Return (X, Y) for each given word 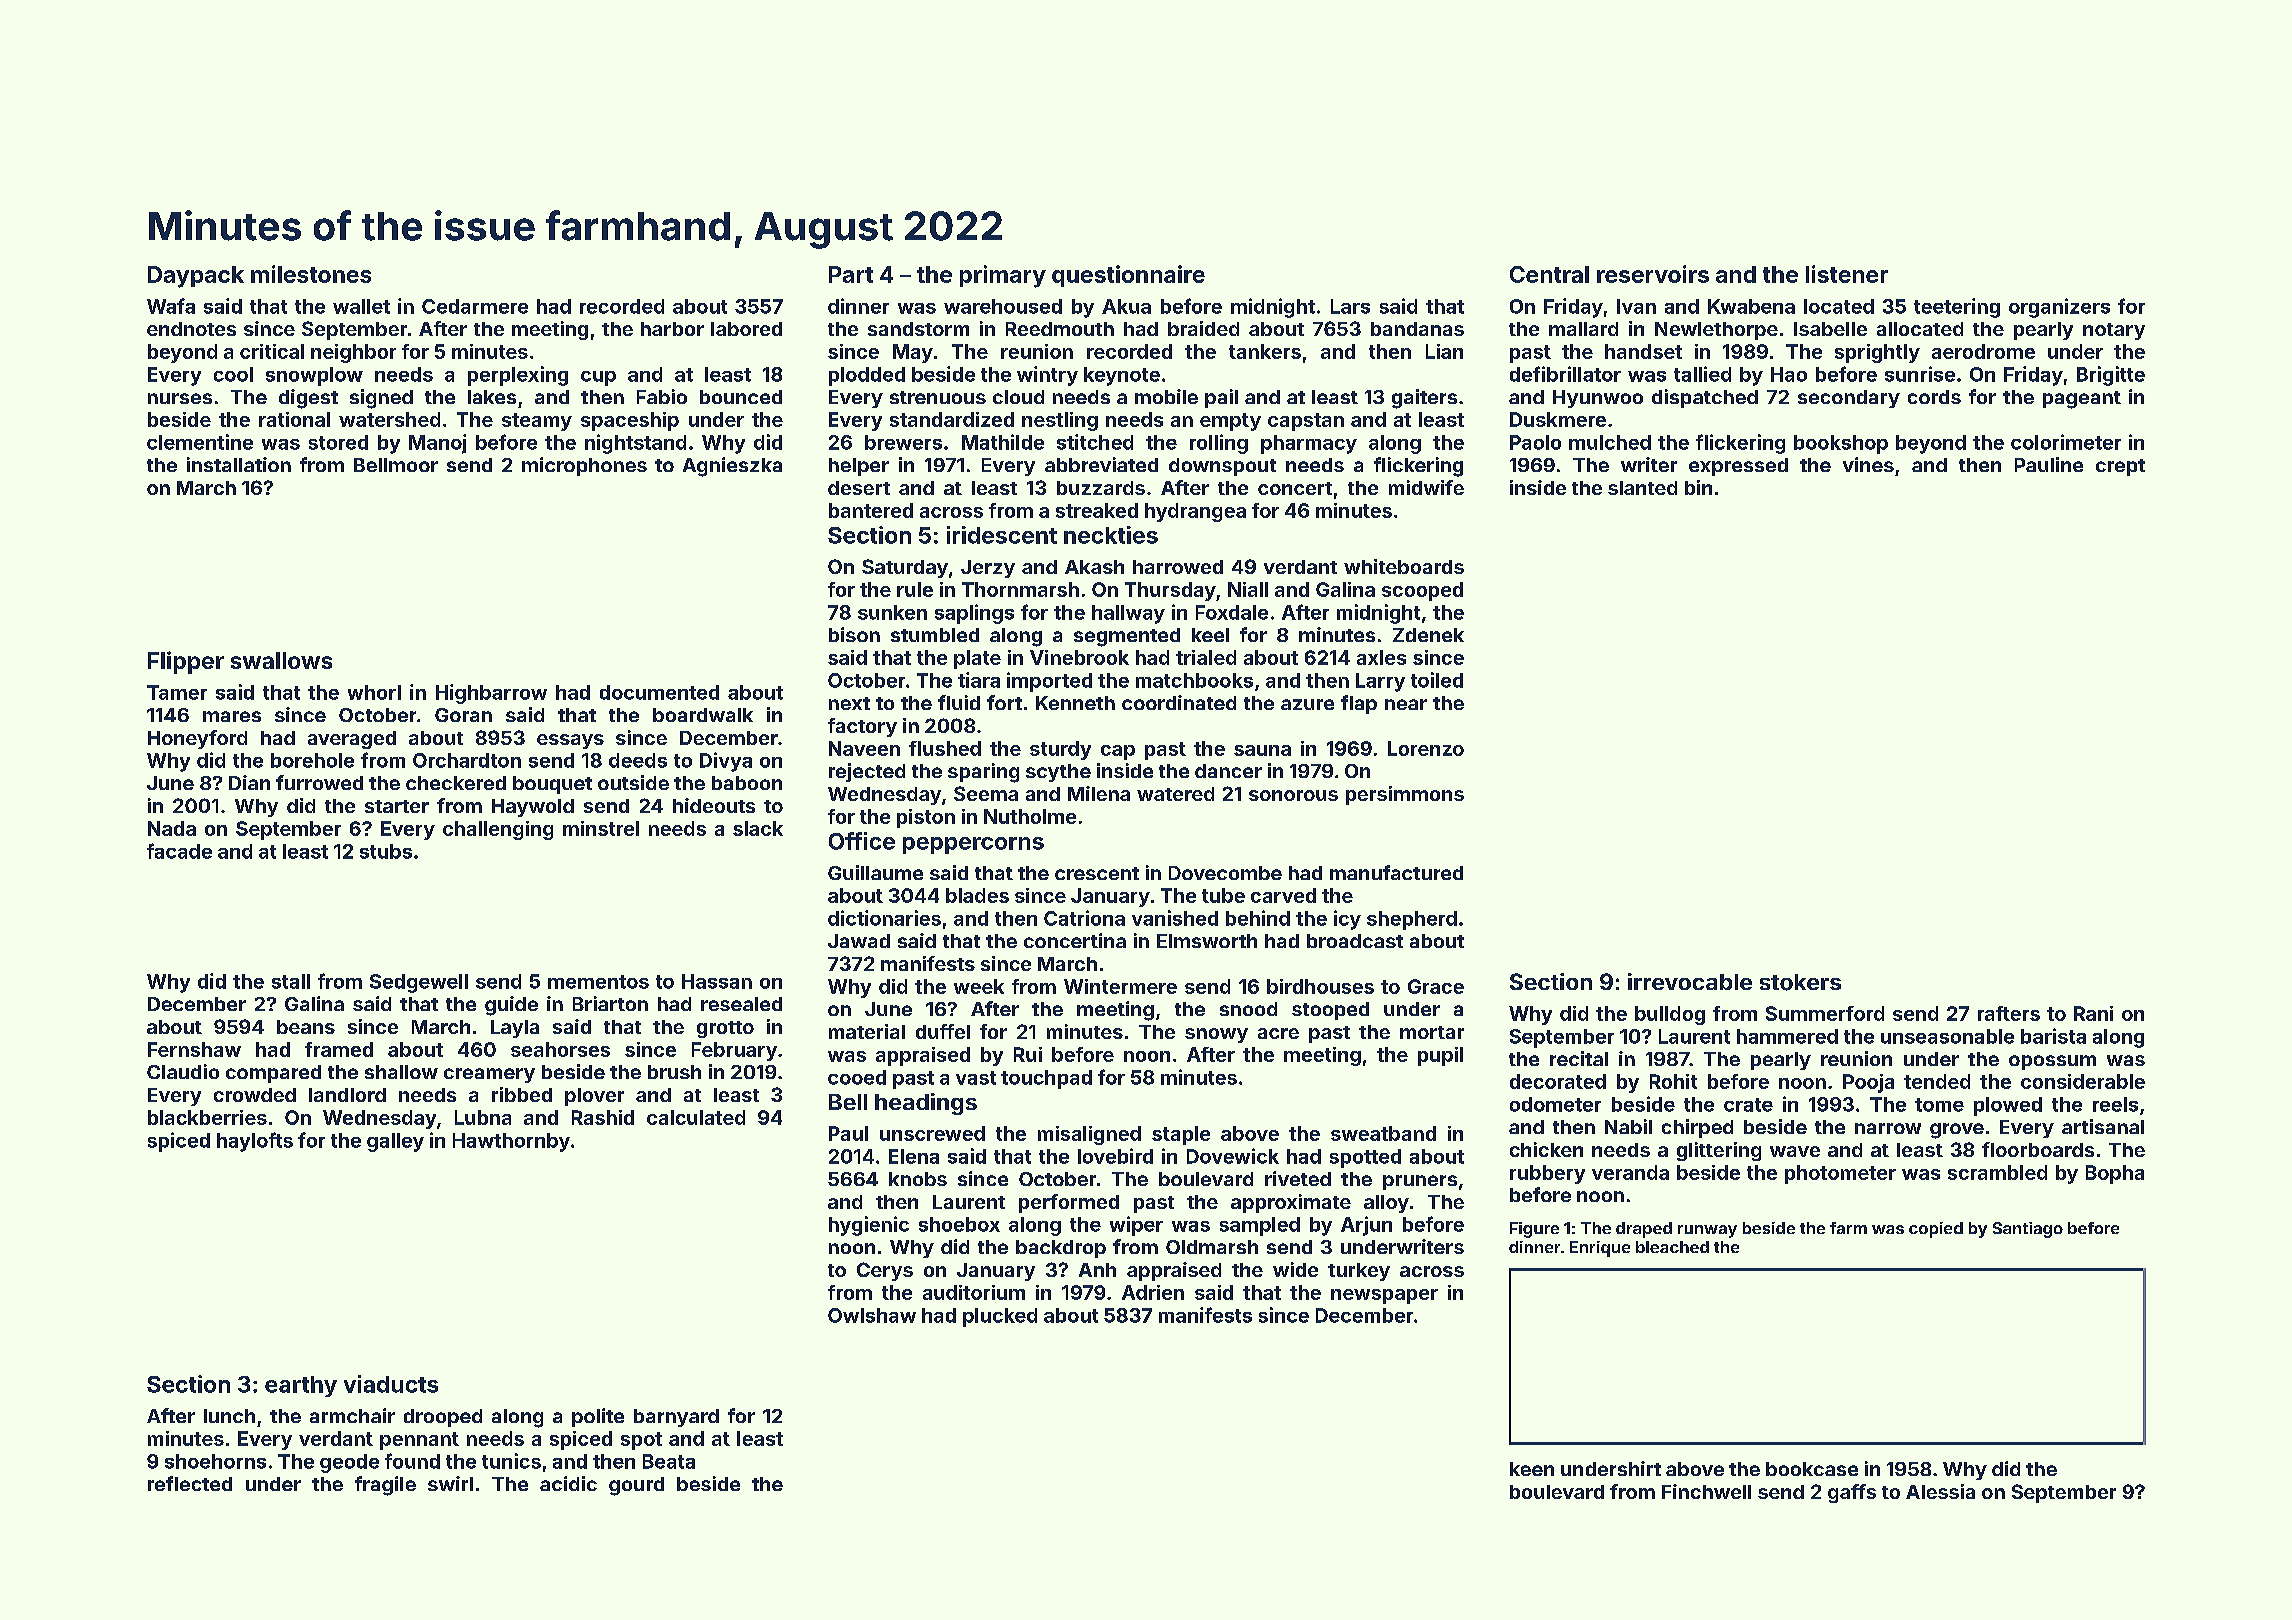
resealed (741, 1004)
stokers (1800, 982)
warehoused (1003, 306)
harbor (672, 329)
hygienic (869, 1226)
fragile (385, 1486)
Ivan (1636, 306)
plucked (1000, 1317)
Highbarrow (491, 694)
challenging (498, 830)
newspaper (1384, 1296)
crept (2120, 467)
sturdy (1060, 750)
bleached (1672, 1247)
